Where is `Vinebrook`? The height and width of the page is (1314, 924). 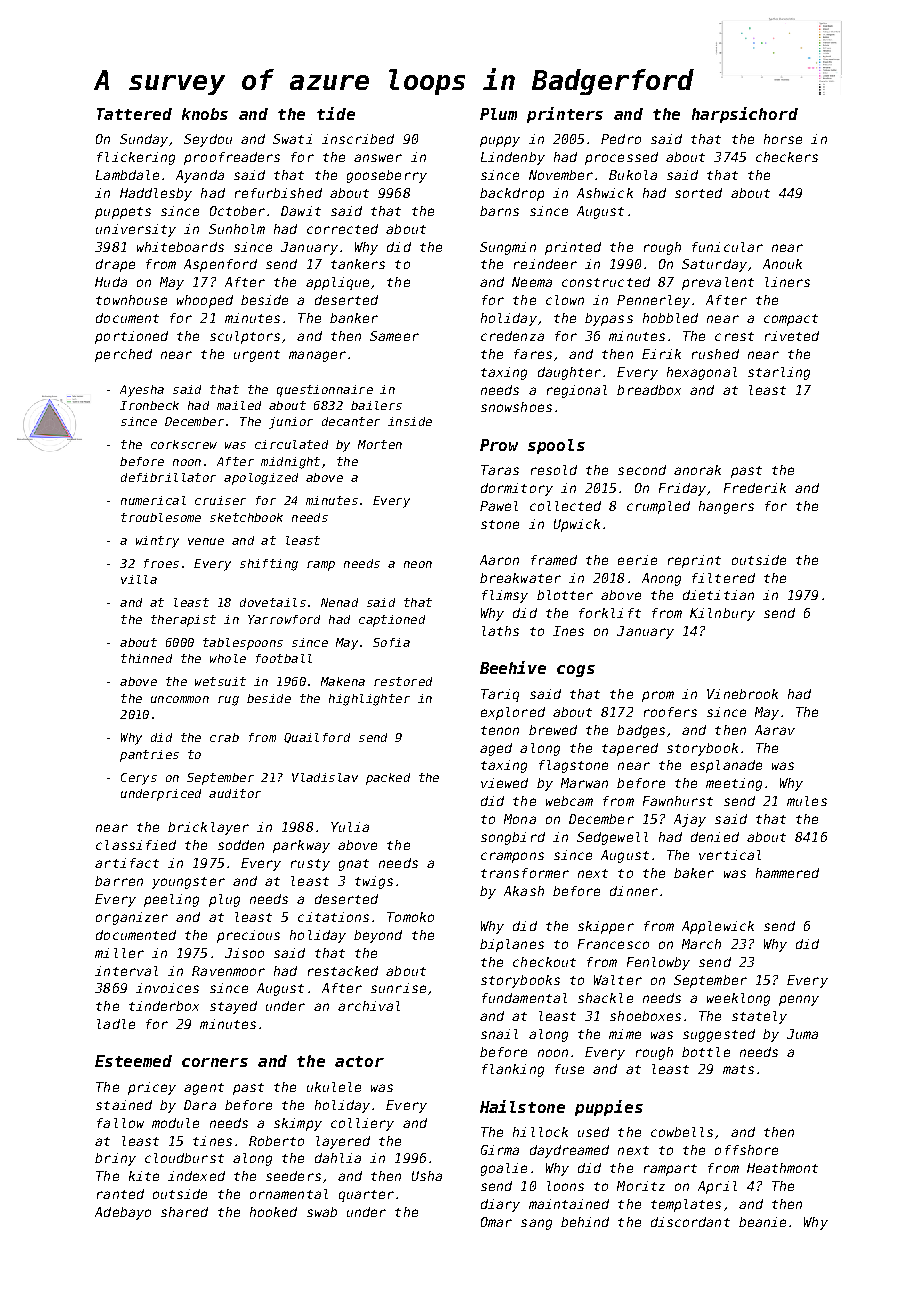
Vinebrook is located at coordinates (742, 694).
